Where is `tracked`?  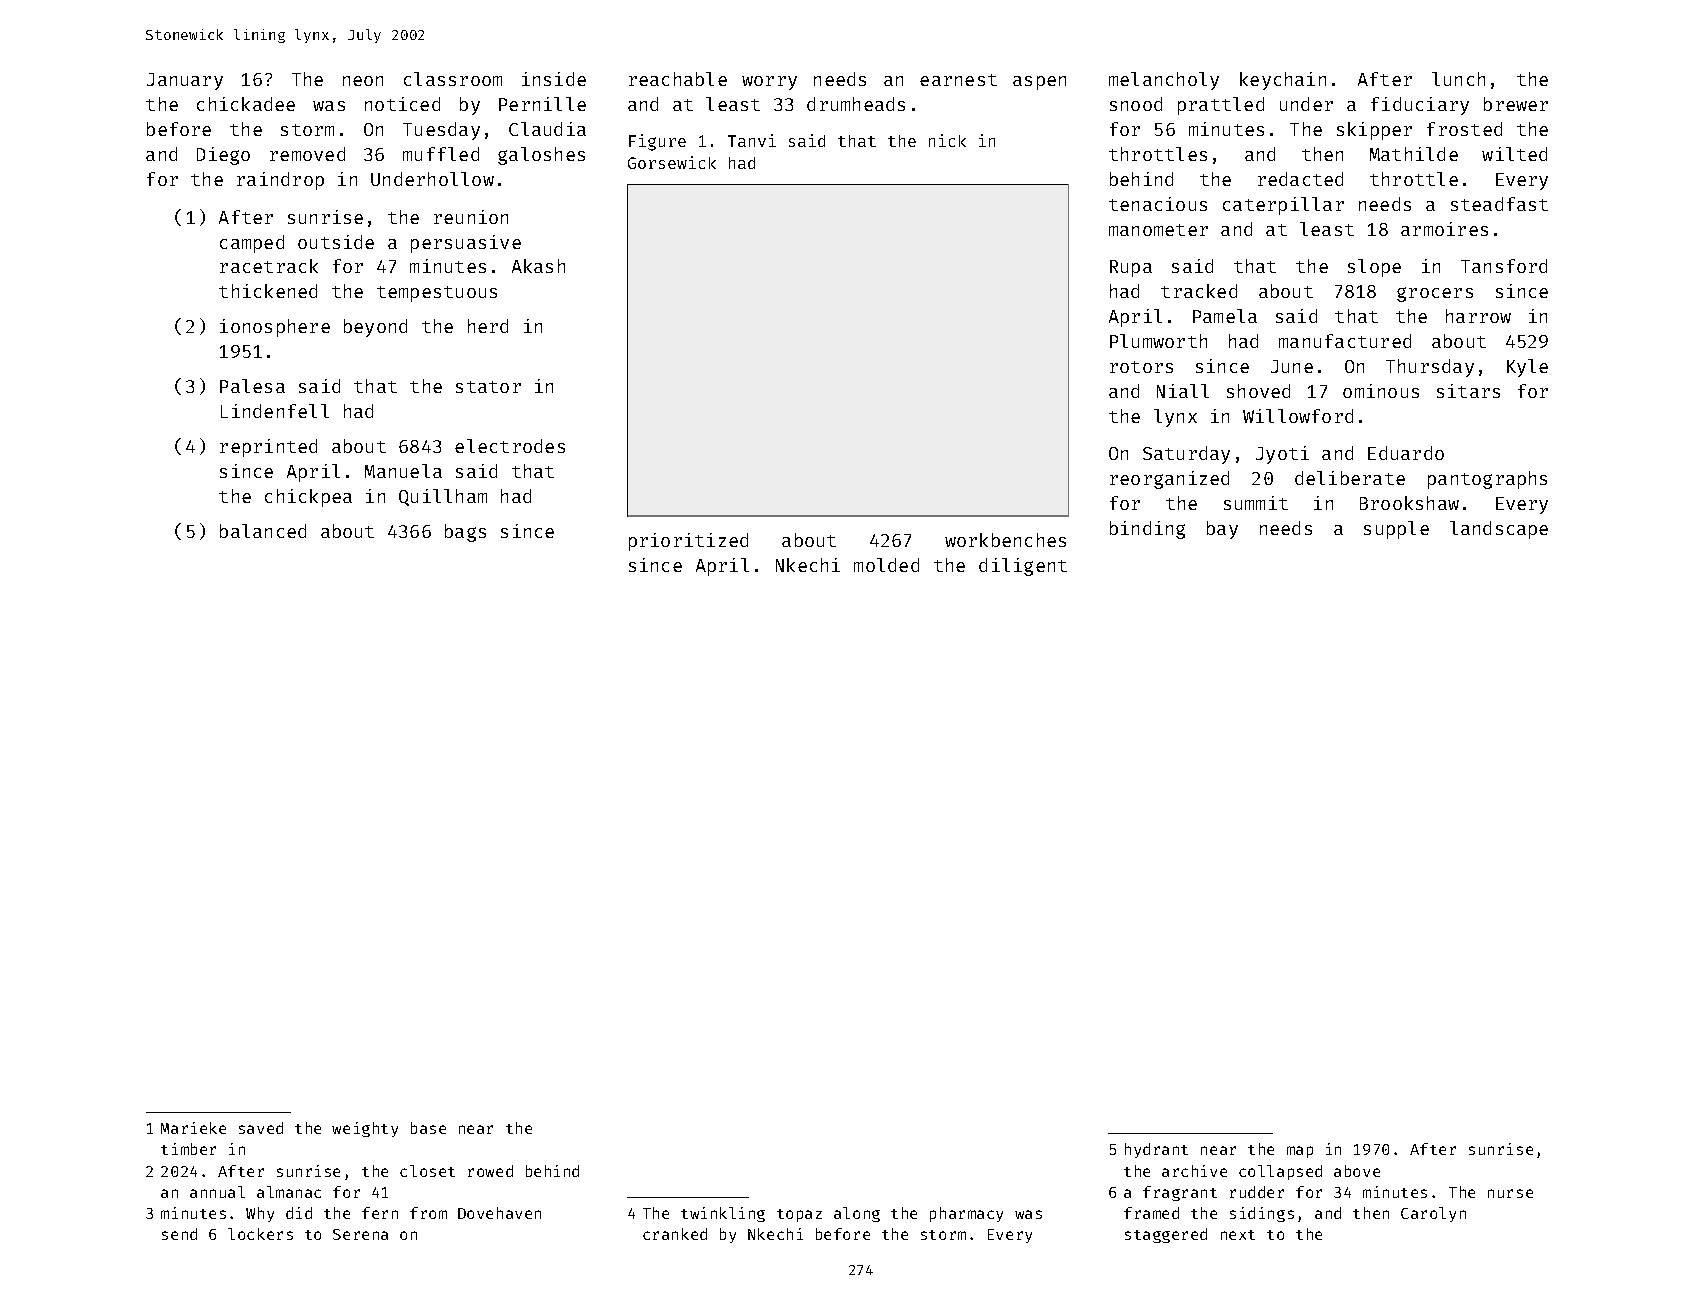 tracked is located at coordinates (1199, 291).
